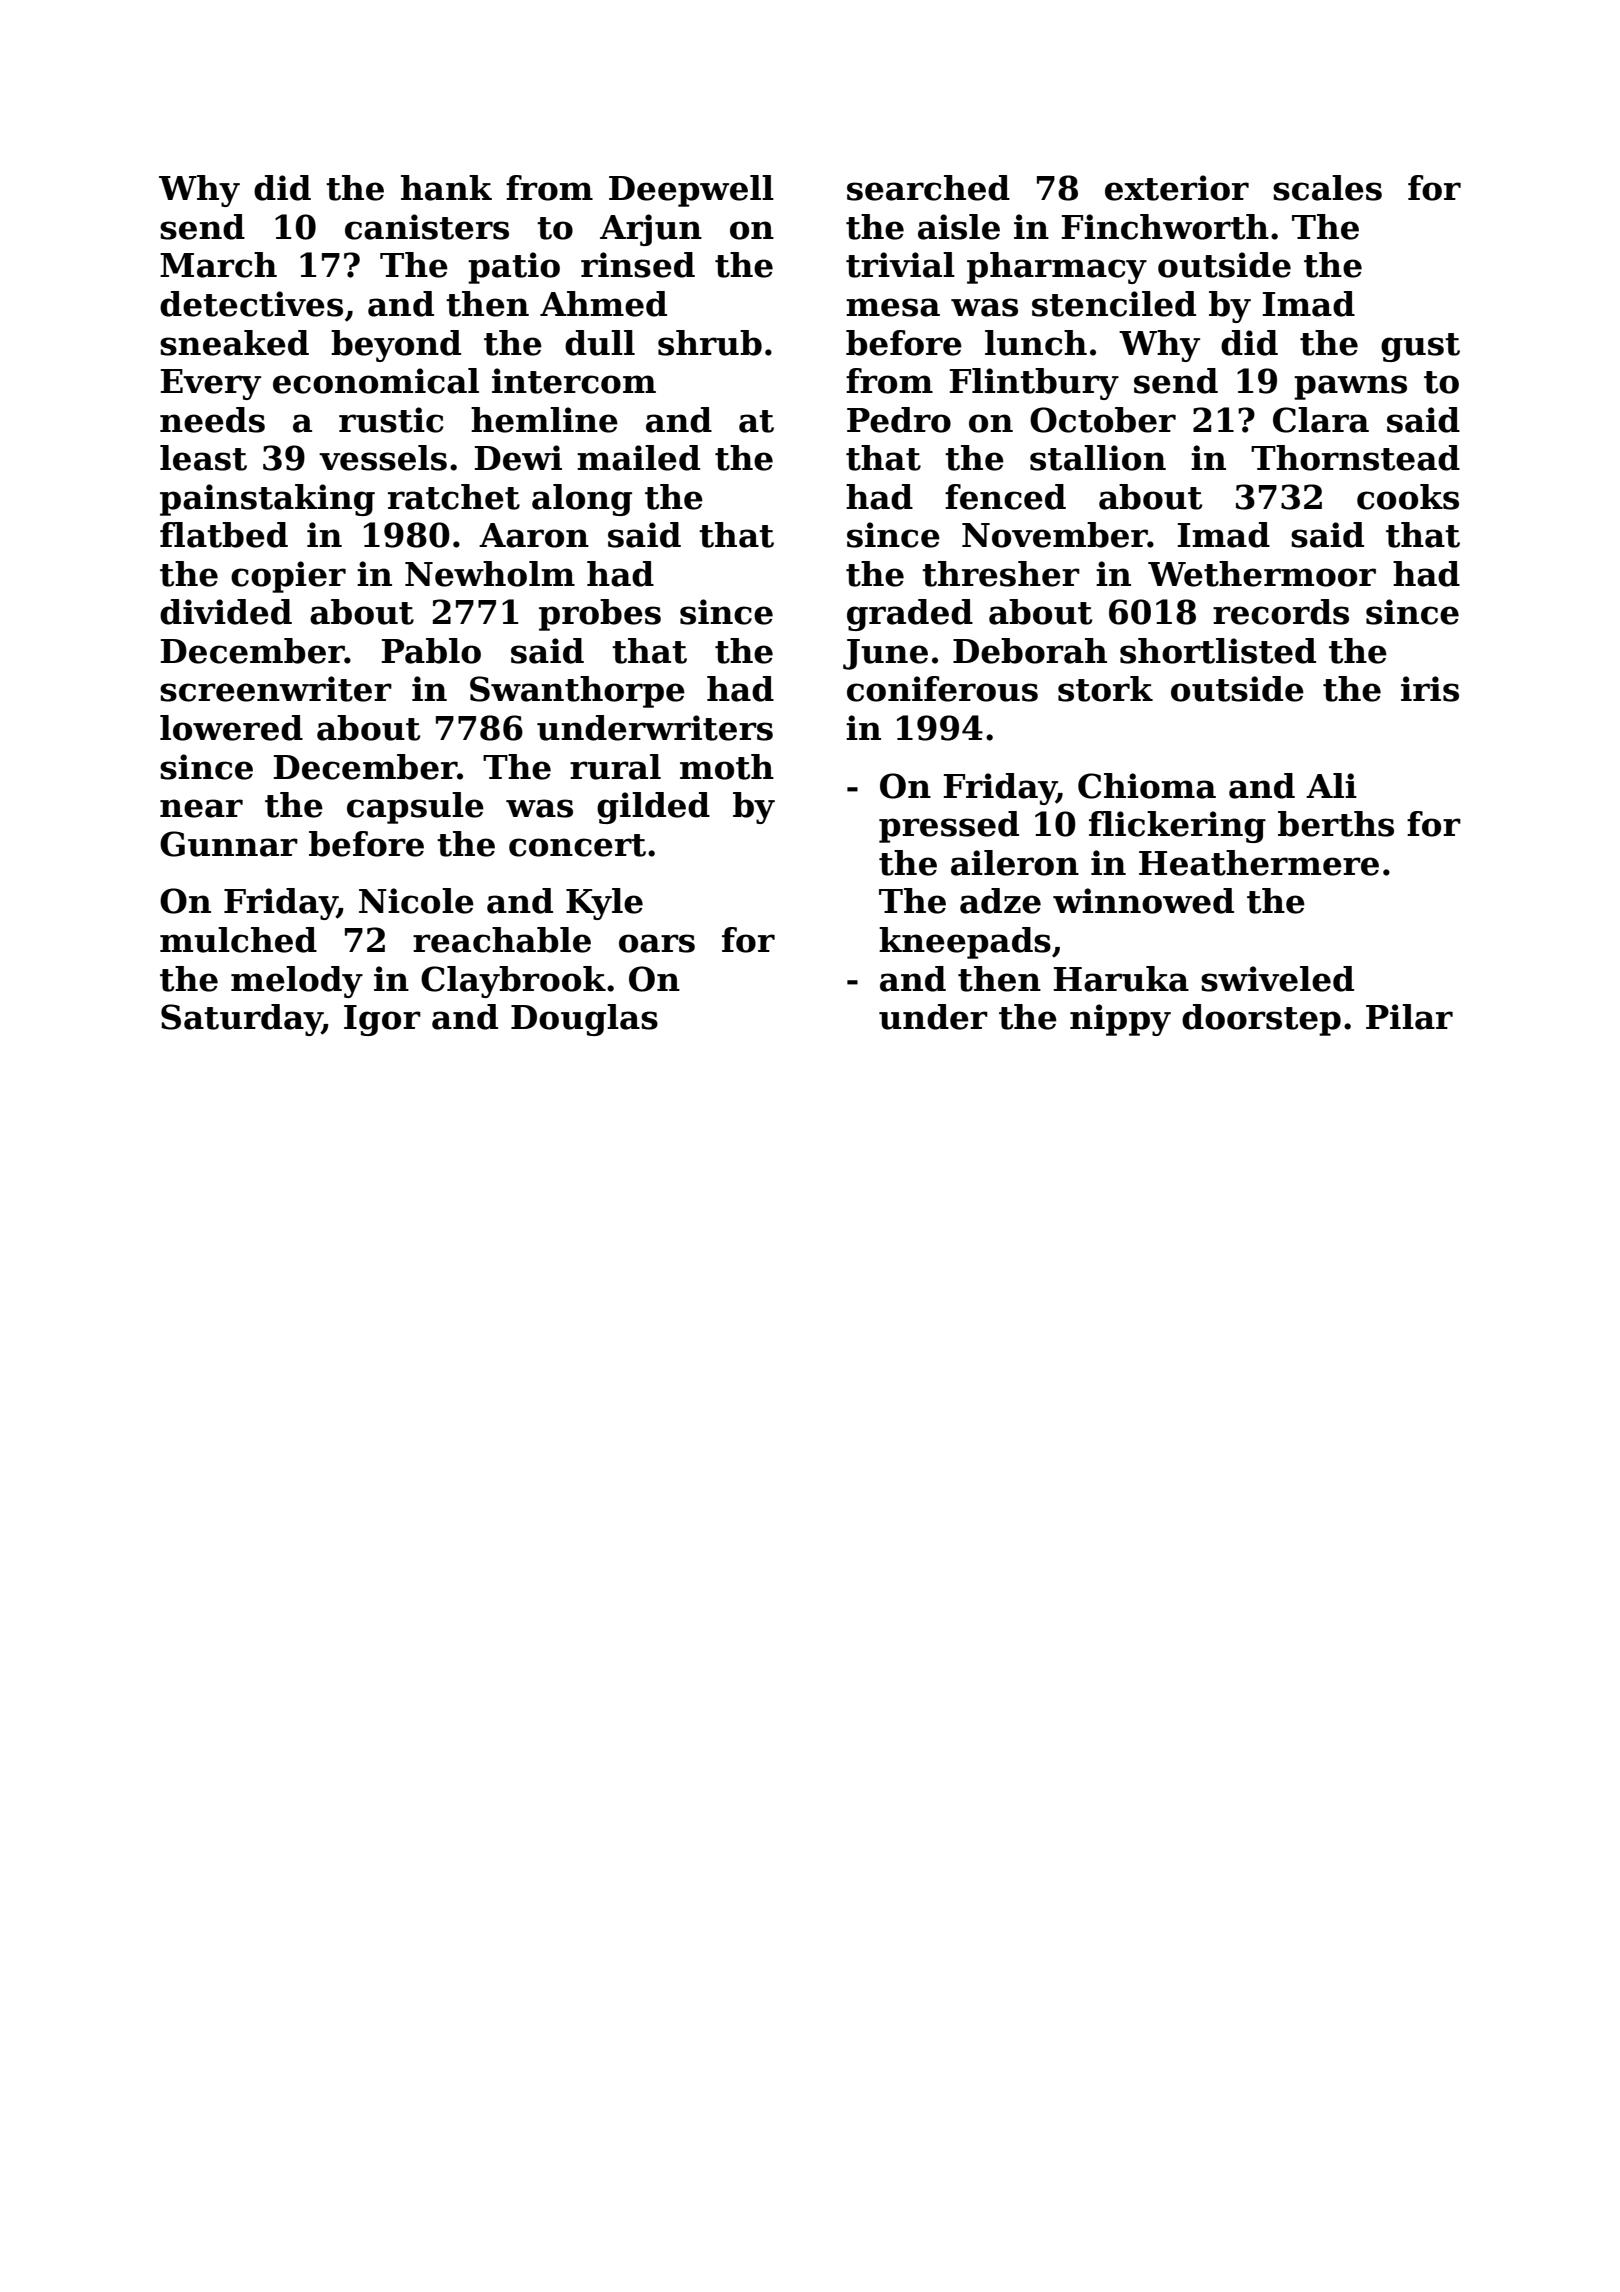  Describe the element at coordinates (1408, 497) in the screenshot. I see `cooks` at that location.
